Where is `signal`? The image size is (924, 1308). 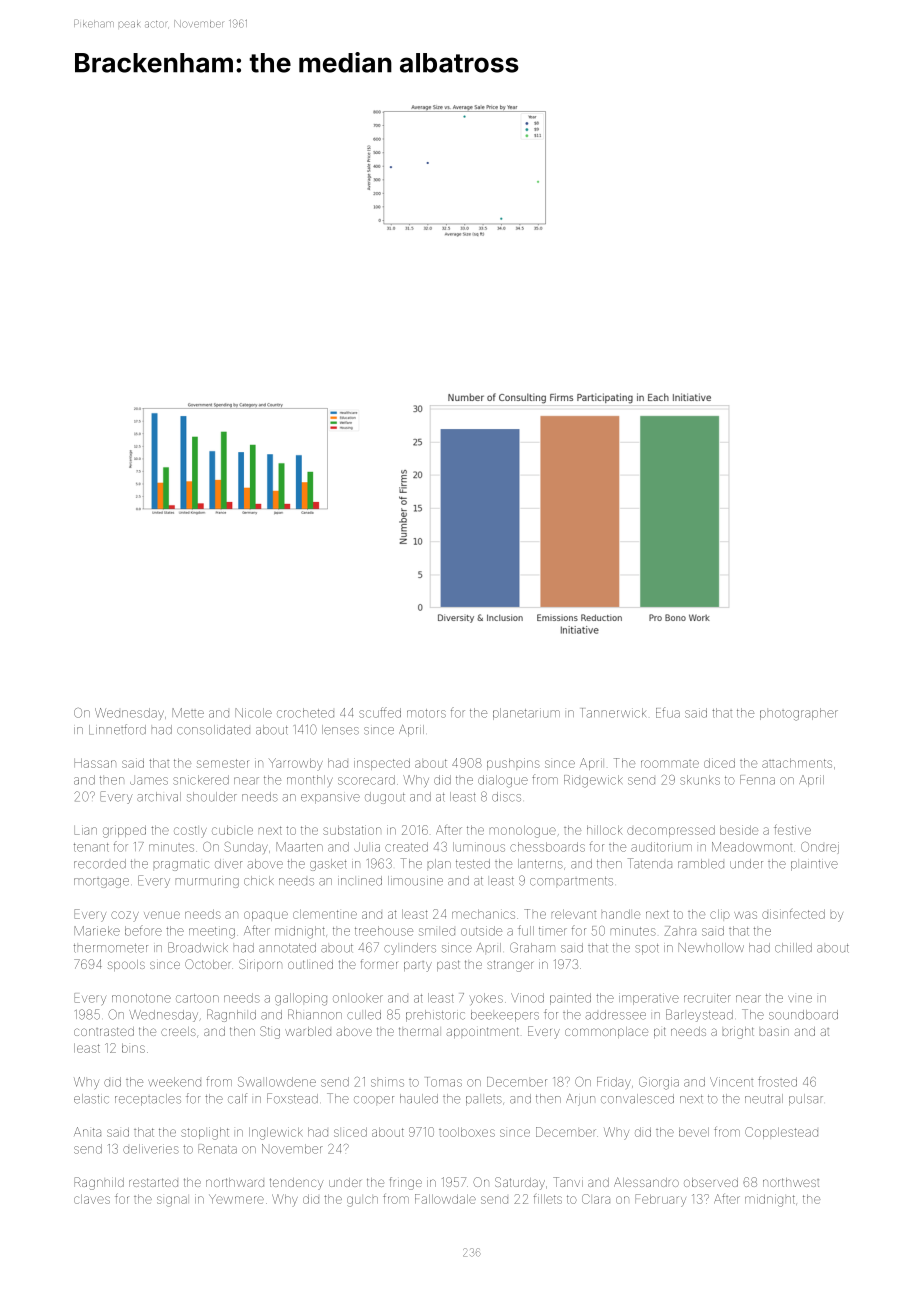 signal is located at coordinates (172, 1201).
